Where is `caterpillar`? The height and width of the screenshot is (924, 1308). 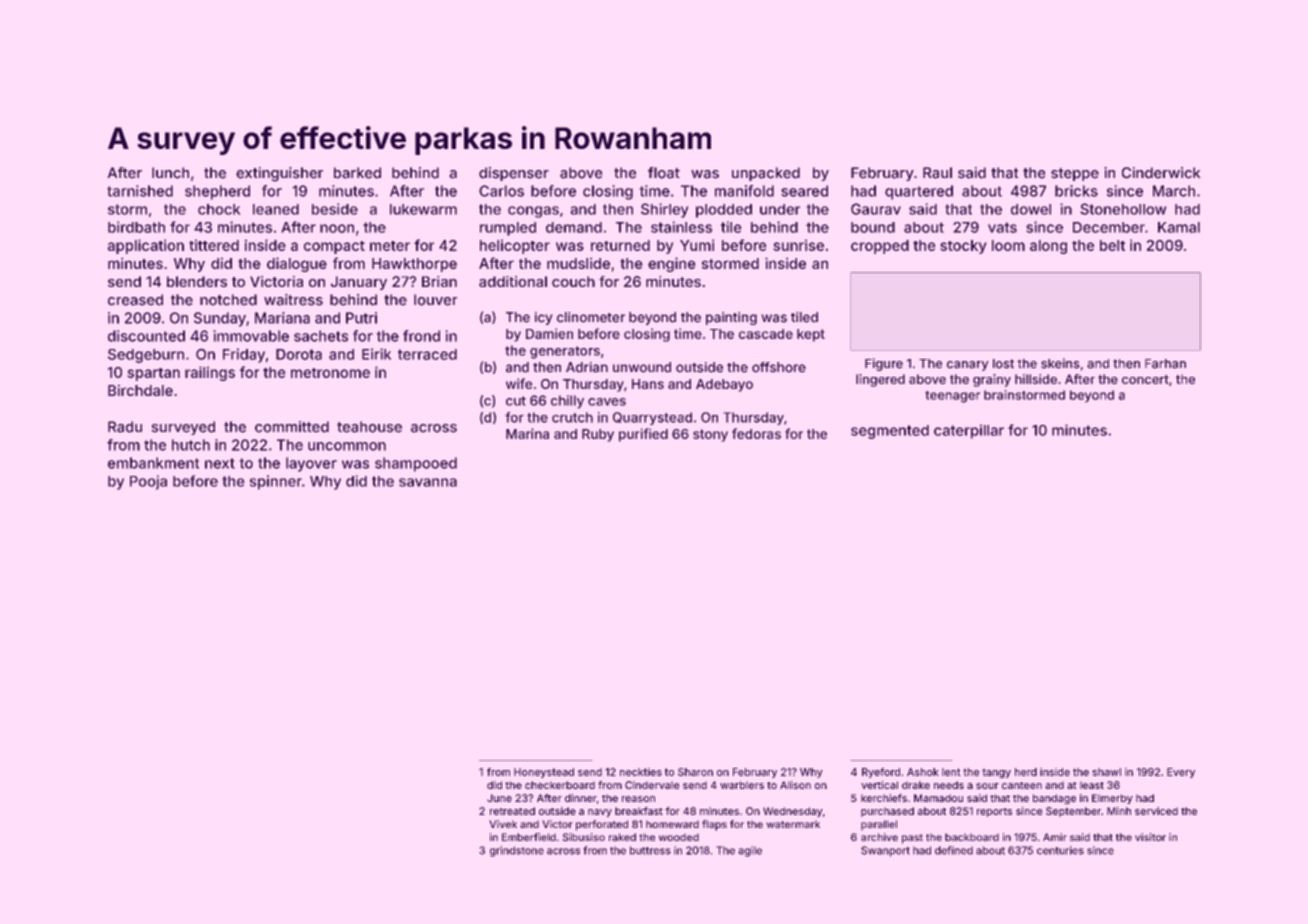
caterpillar is located at coordinates (969, 431).
